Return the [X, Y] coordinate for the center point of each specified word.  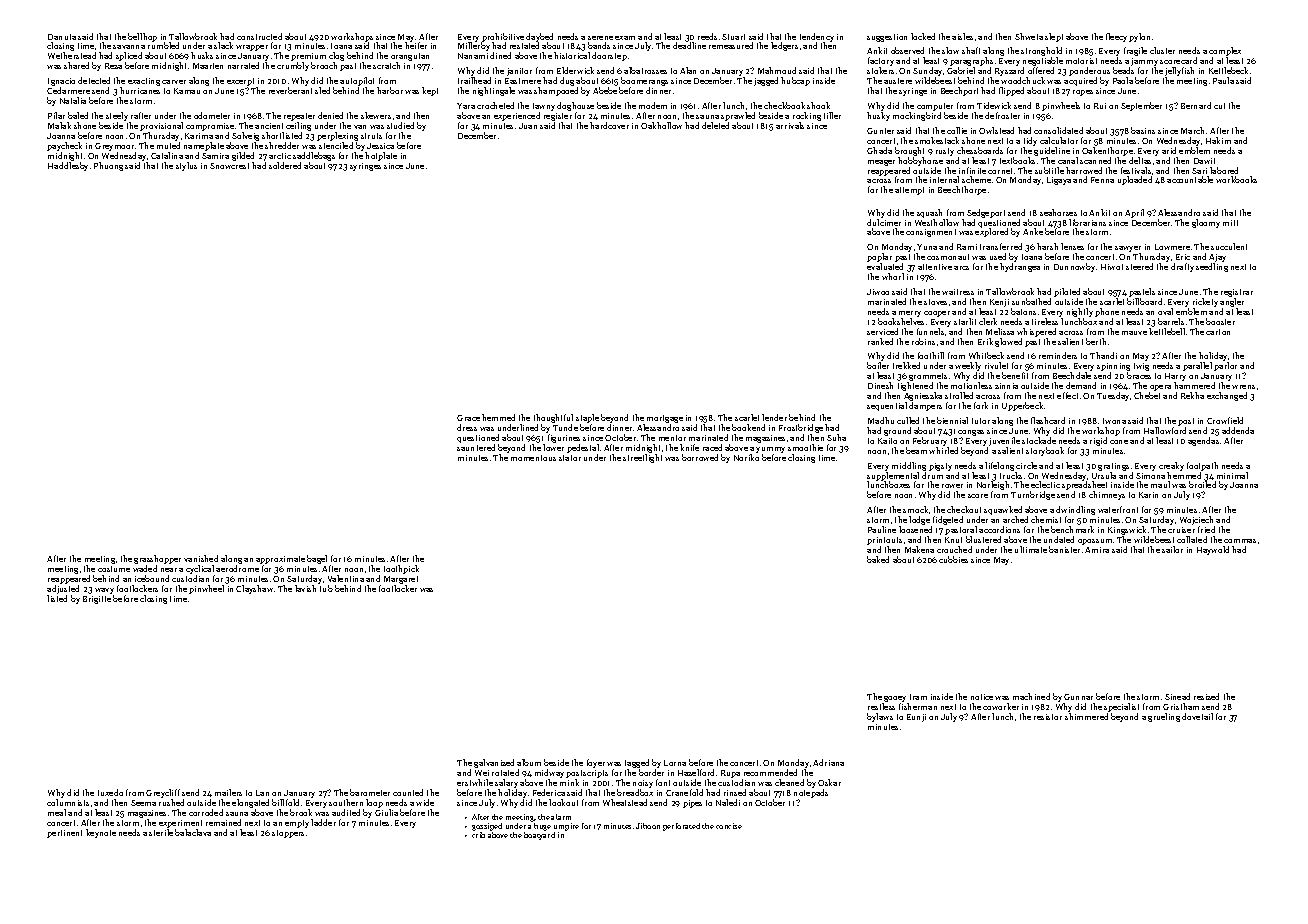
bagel [317, 559]
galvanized [494, 763]
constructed [259, 36]
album [529, 762]
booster [1220, 321]
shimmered [1086, 716]
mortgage [665, 419]
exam [625, 38]
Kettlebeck [1228, 70]
